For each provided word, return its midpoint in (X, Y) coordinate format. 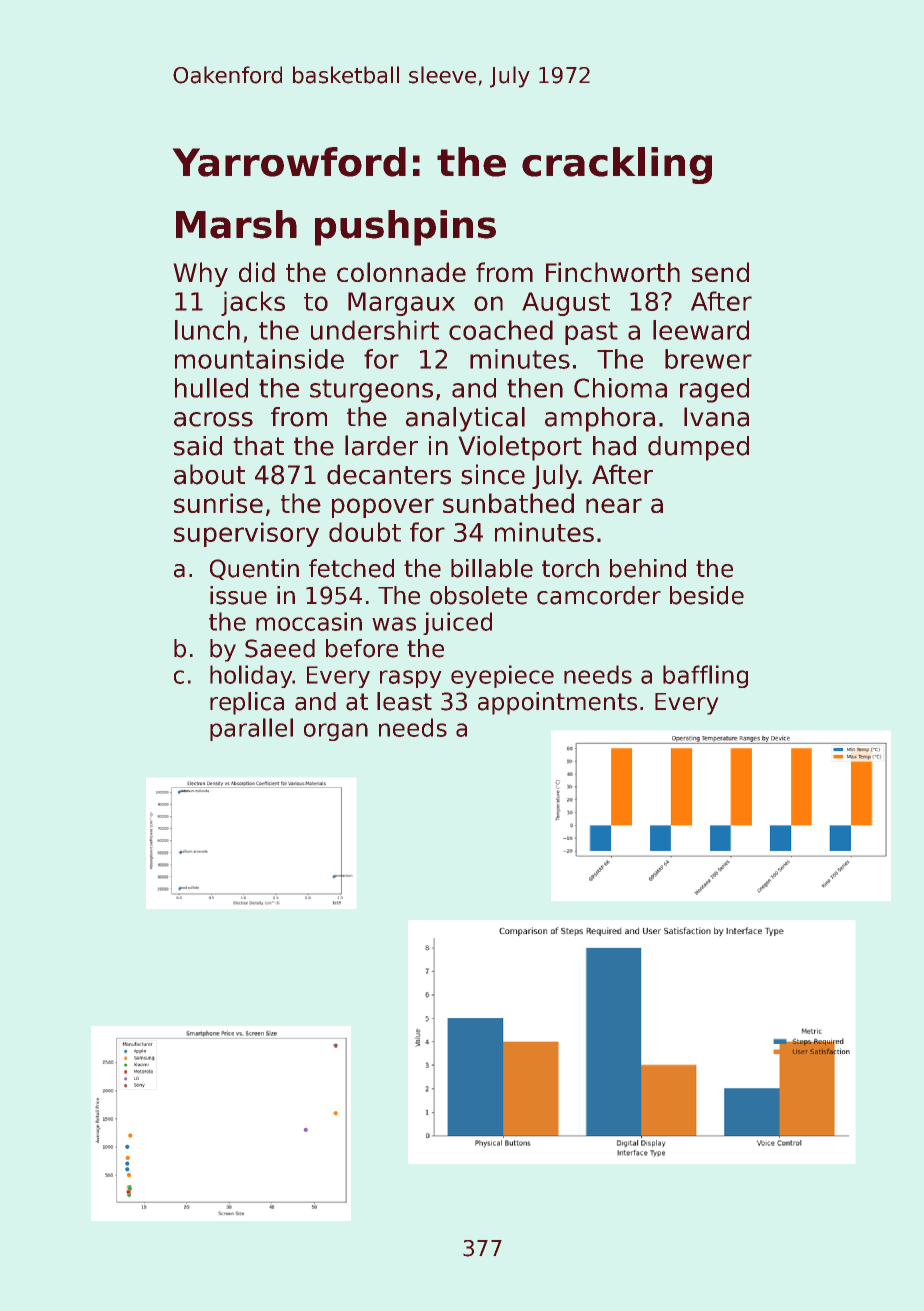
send (720, 272)
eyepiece (502, 676)
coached (501, 330)
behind (648, 568)
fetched (351, 568)
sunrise (218, 503)
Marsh (236, 224)
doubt (365, 532)
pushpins (405, 228)
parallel (251, 729)
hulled (211, 388)
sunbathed (508, 503)
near (614, 505)
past (591, 333)
